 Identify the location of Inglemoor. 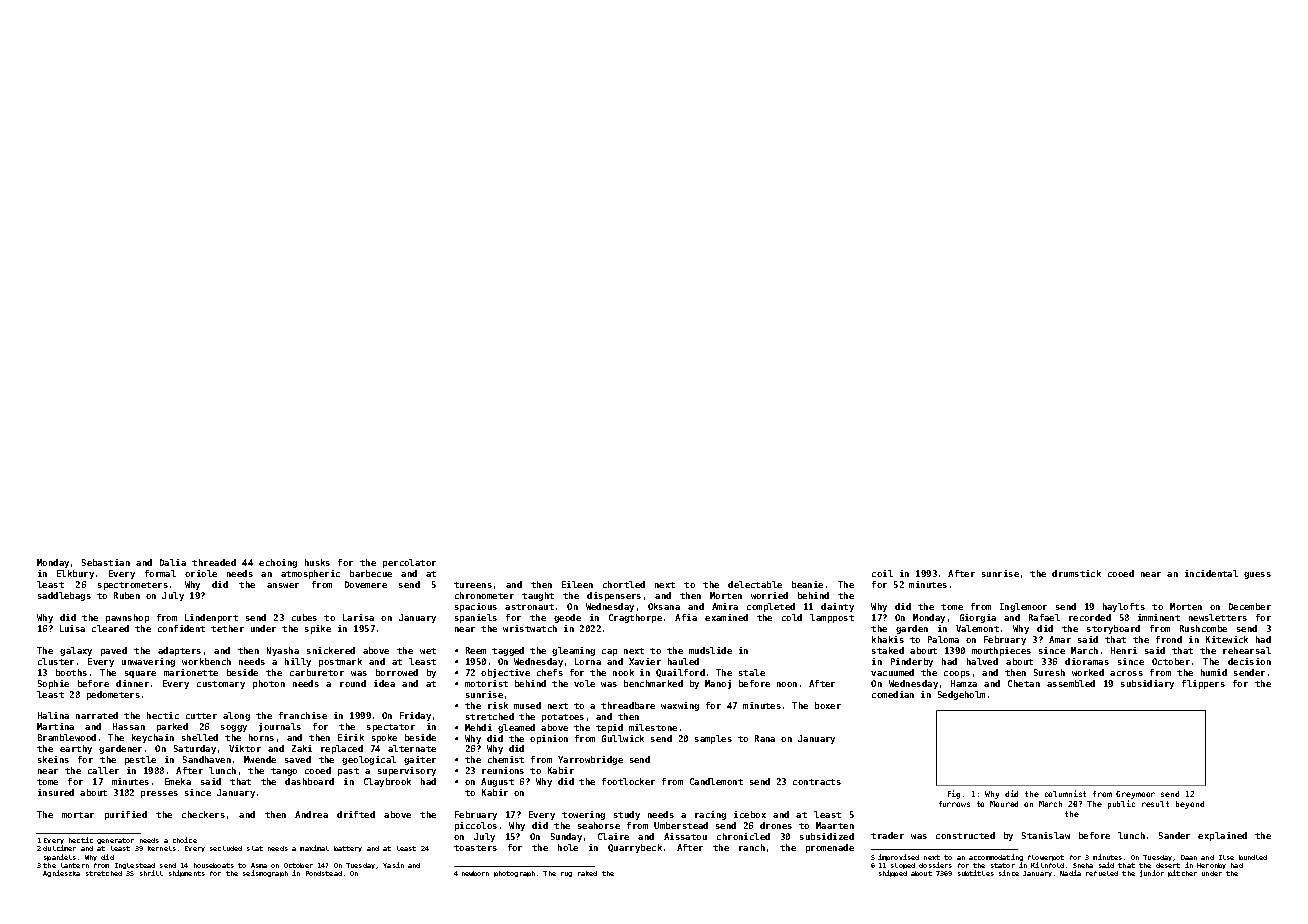
(1023, 607).
